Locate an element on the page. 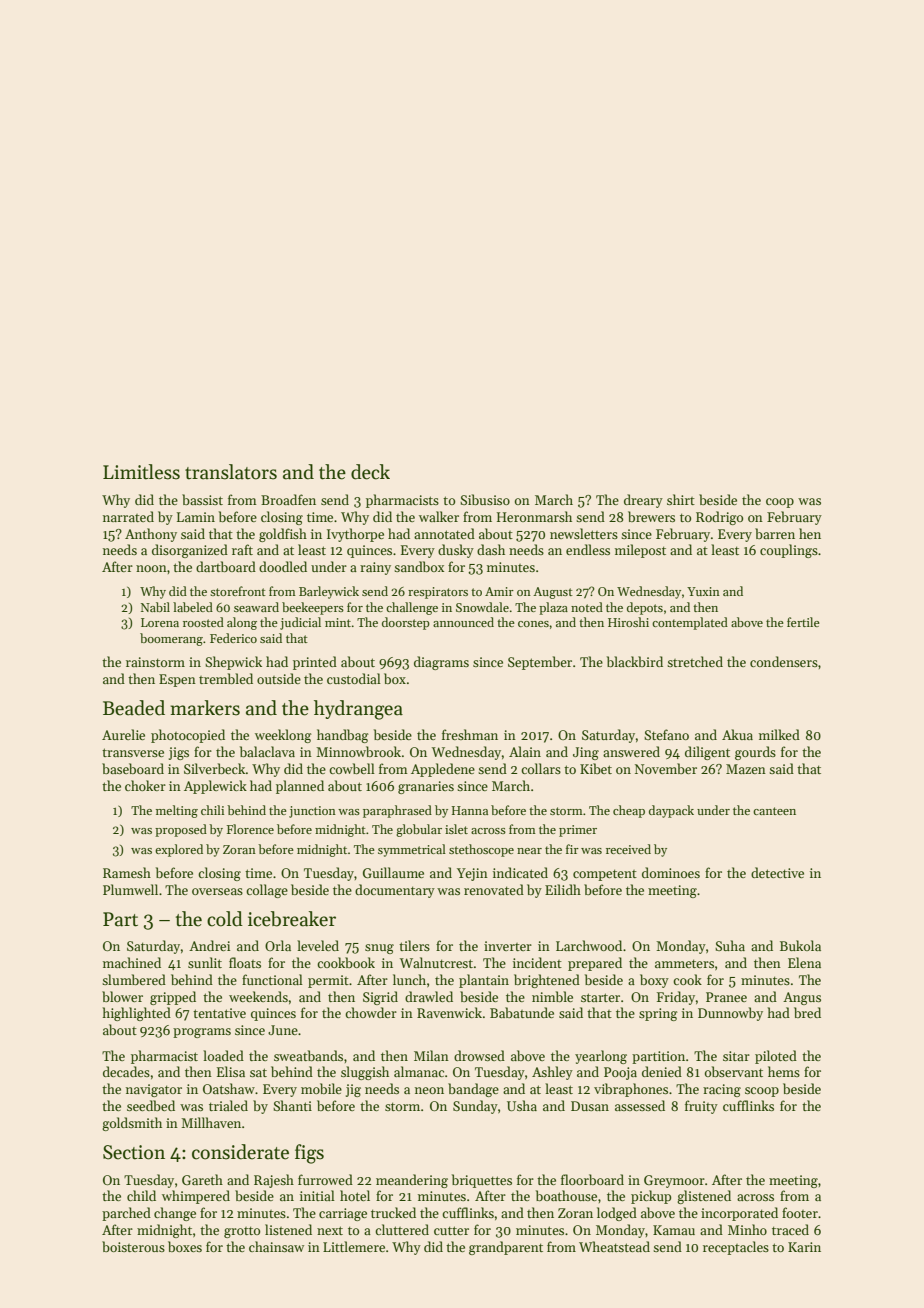 This page has width=924, height=1308. machined is located at coordinates (132, 962).
